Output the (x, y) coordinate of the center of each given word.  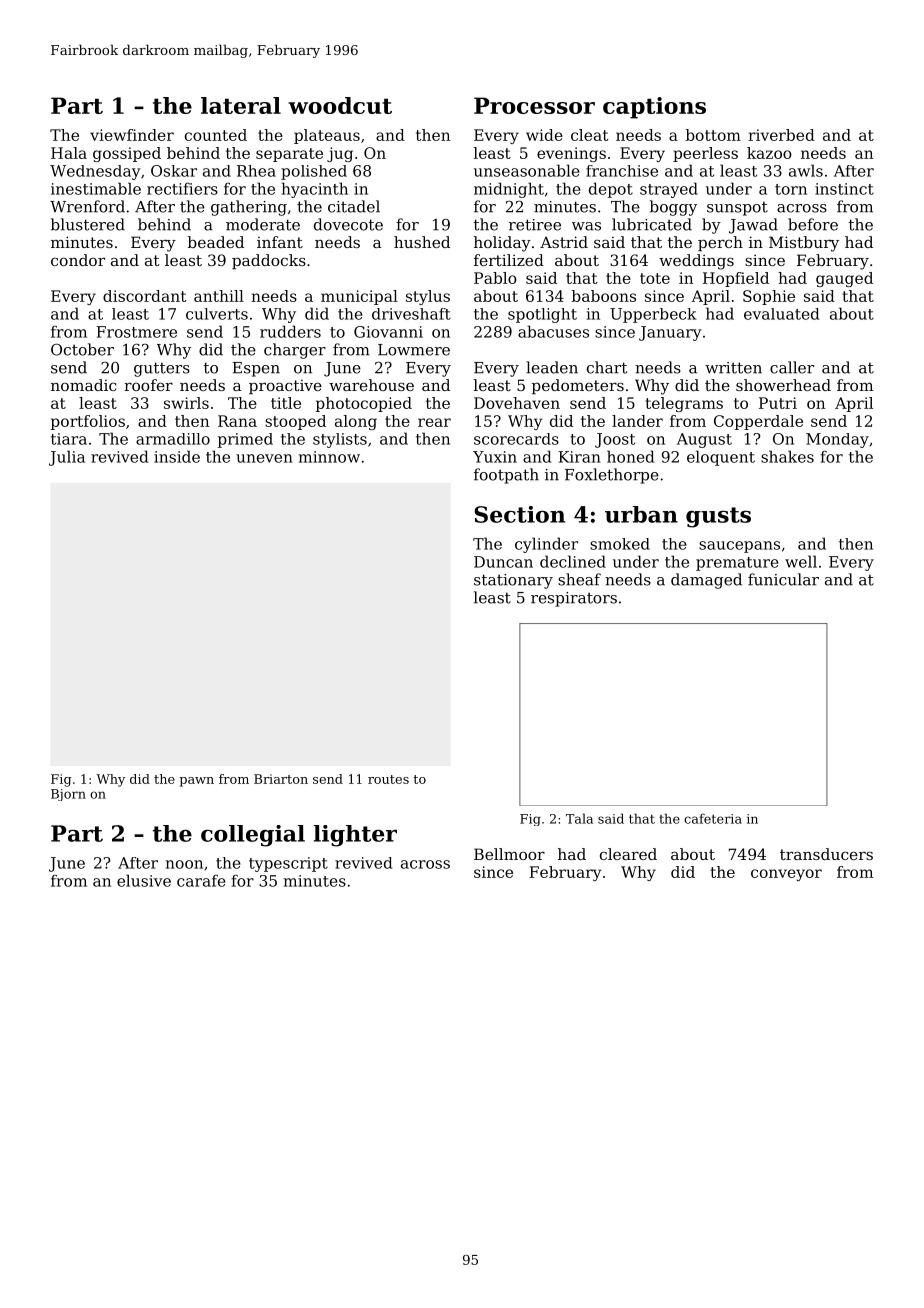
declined (573, 561)
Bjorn (68, 795)
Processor (534, 105)
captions (654, 108)
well (801, 561)
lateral (241, 105)
